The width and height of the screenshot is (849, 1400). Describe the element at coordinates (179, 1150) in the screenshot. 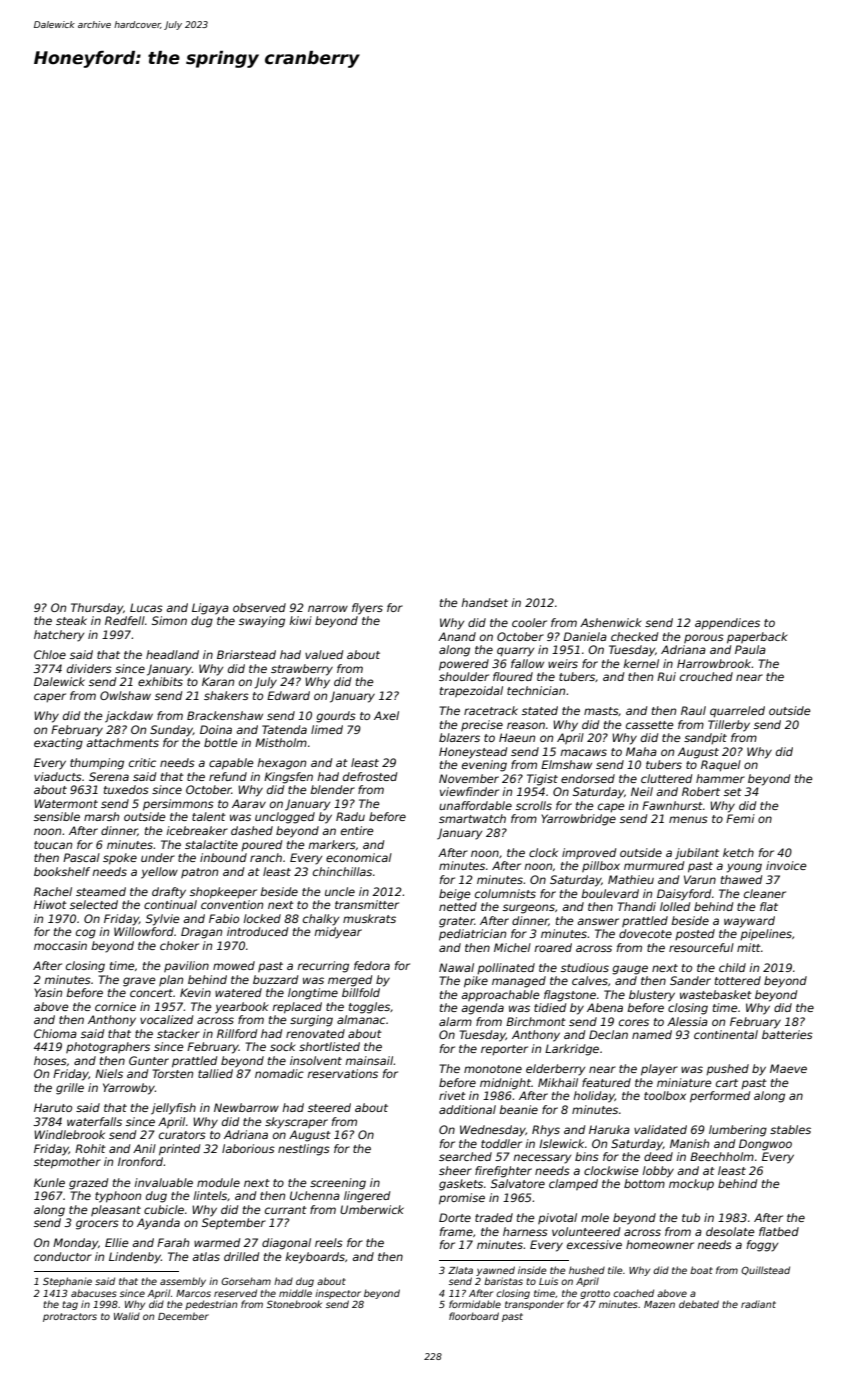

I see `printed` at that location.
